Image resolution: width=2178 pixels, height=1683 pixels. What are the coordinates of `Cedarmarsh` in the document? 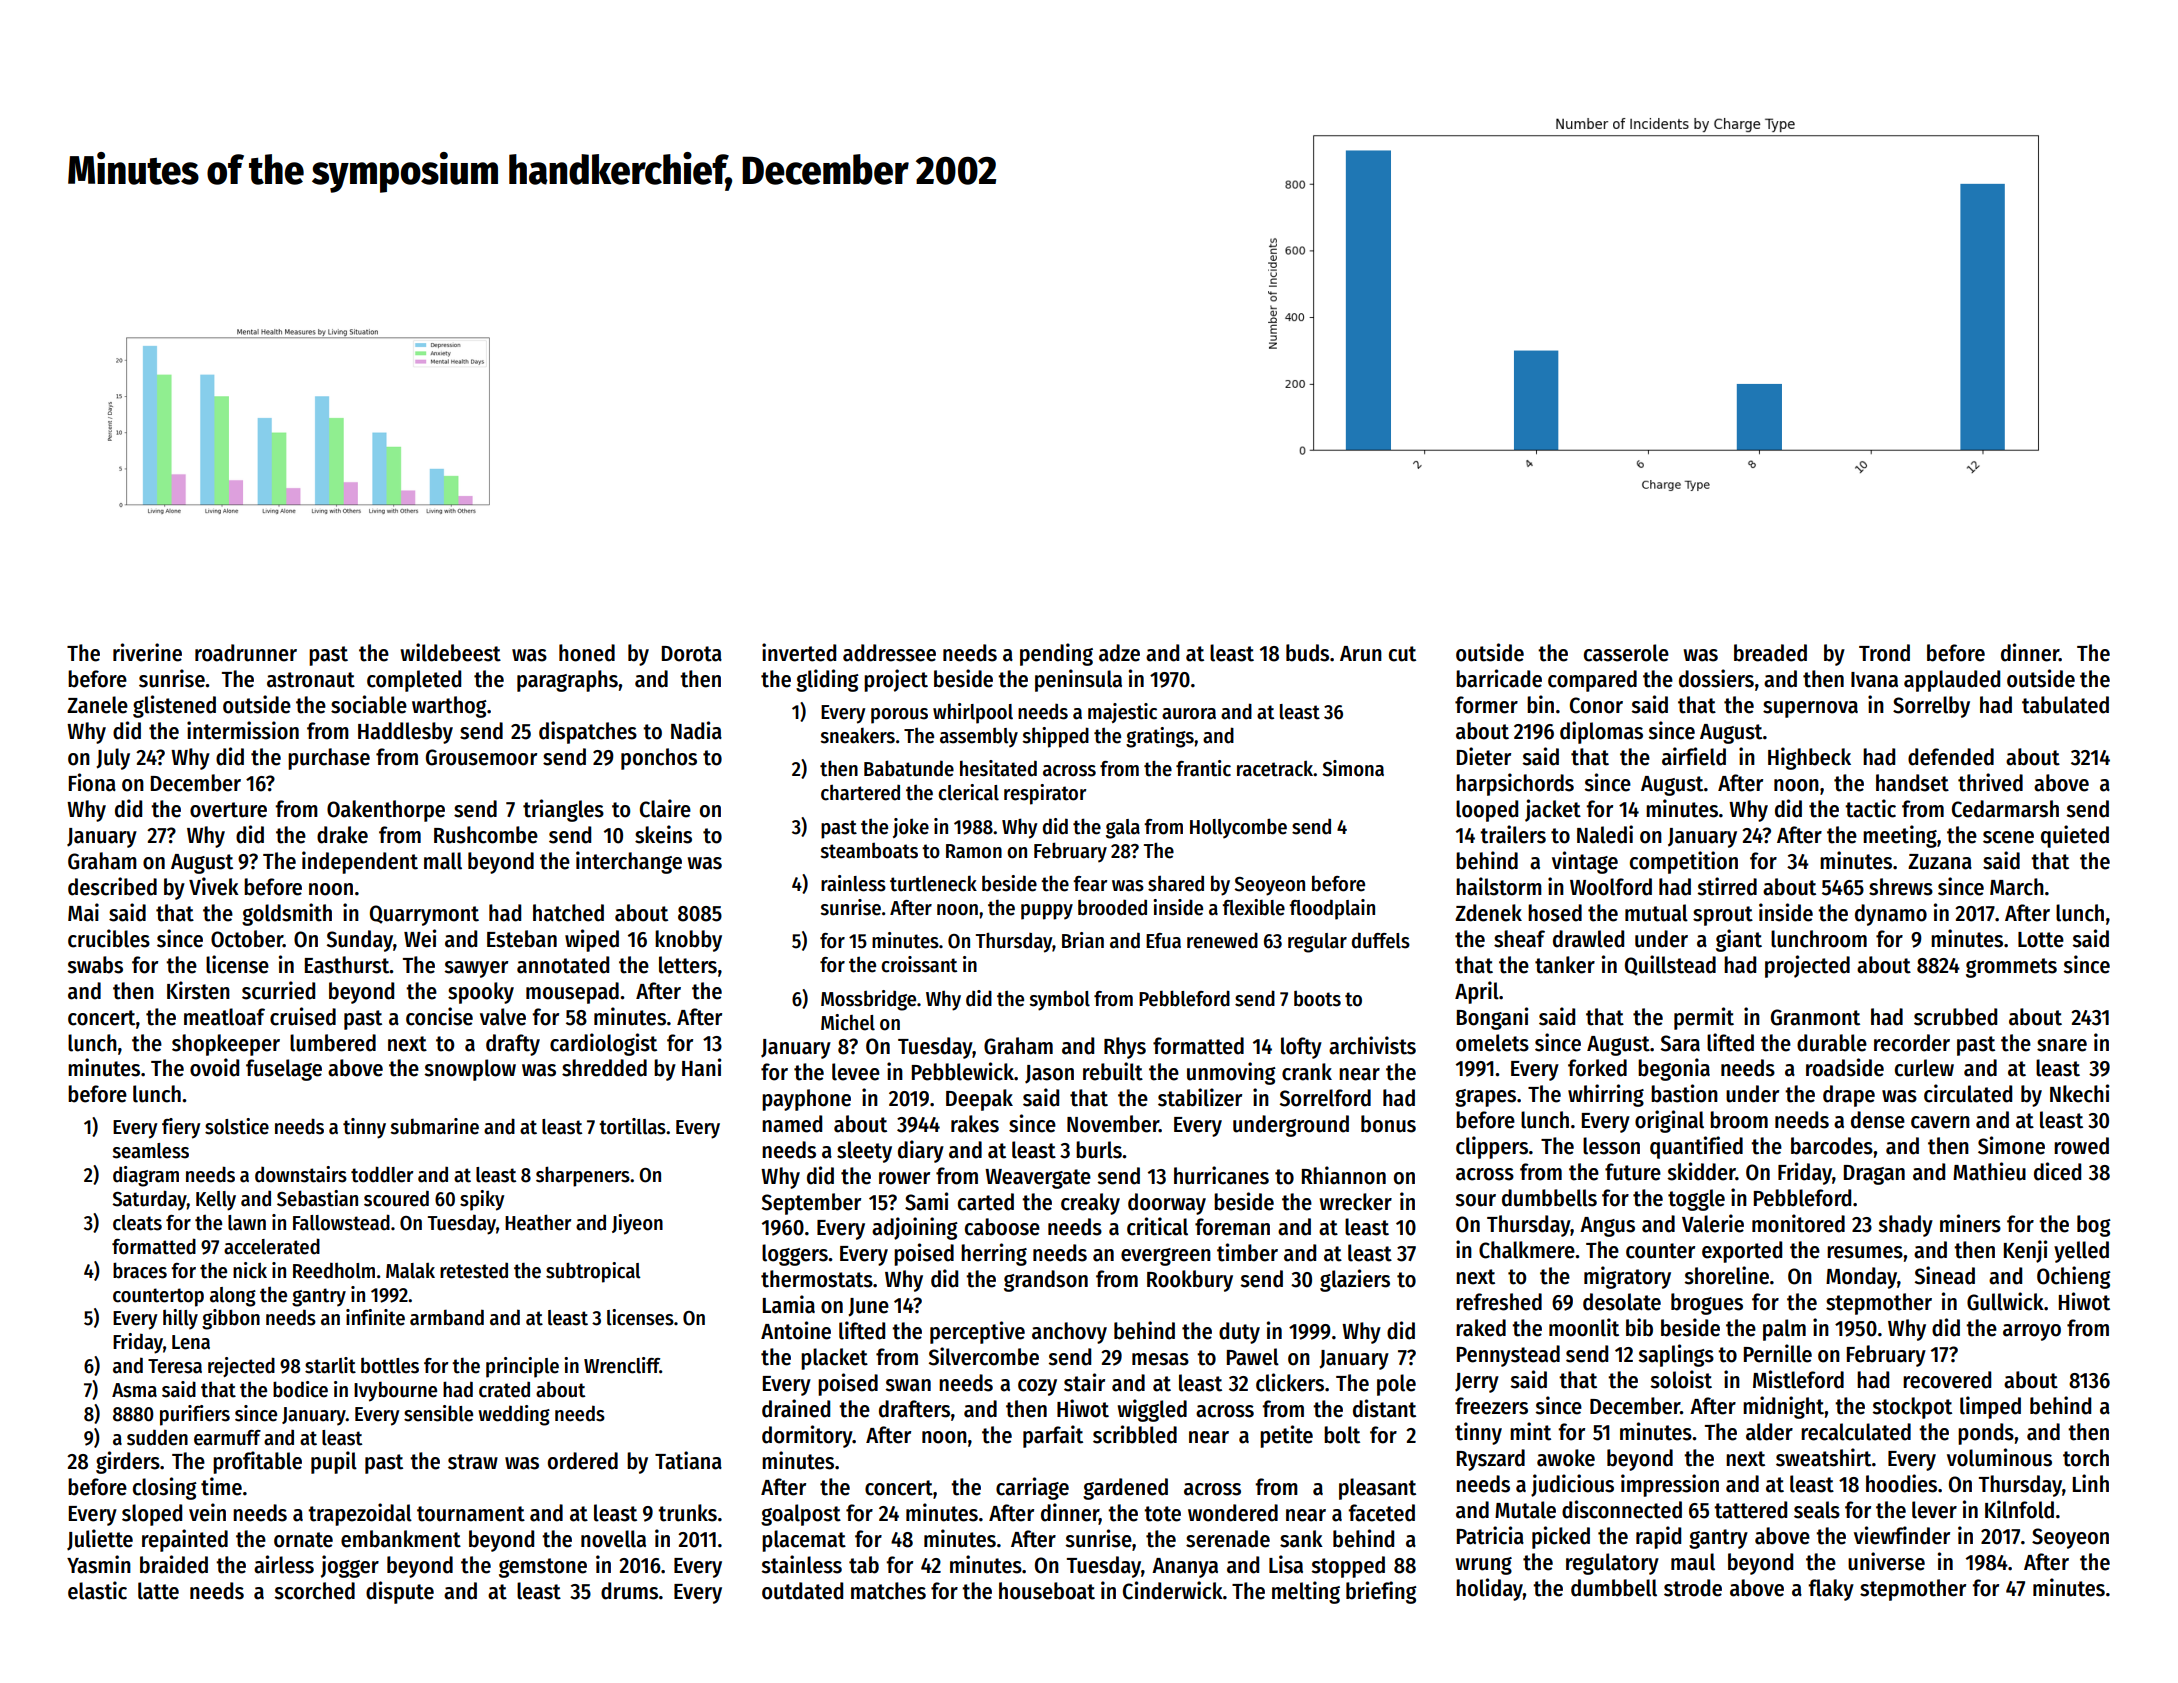 It's located at (2005, 809).
